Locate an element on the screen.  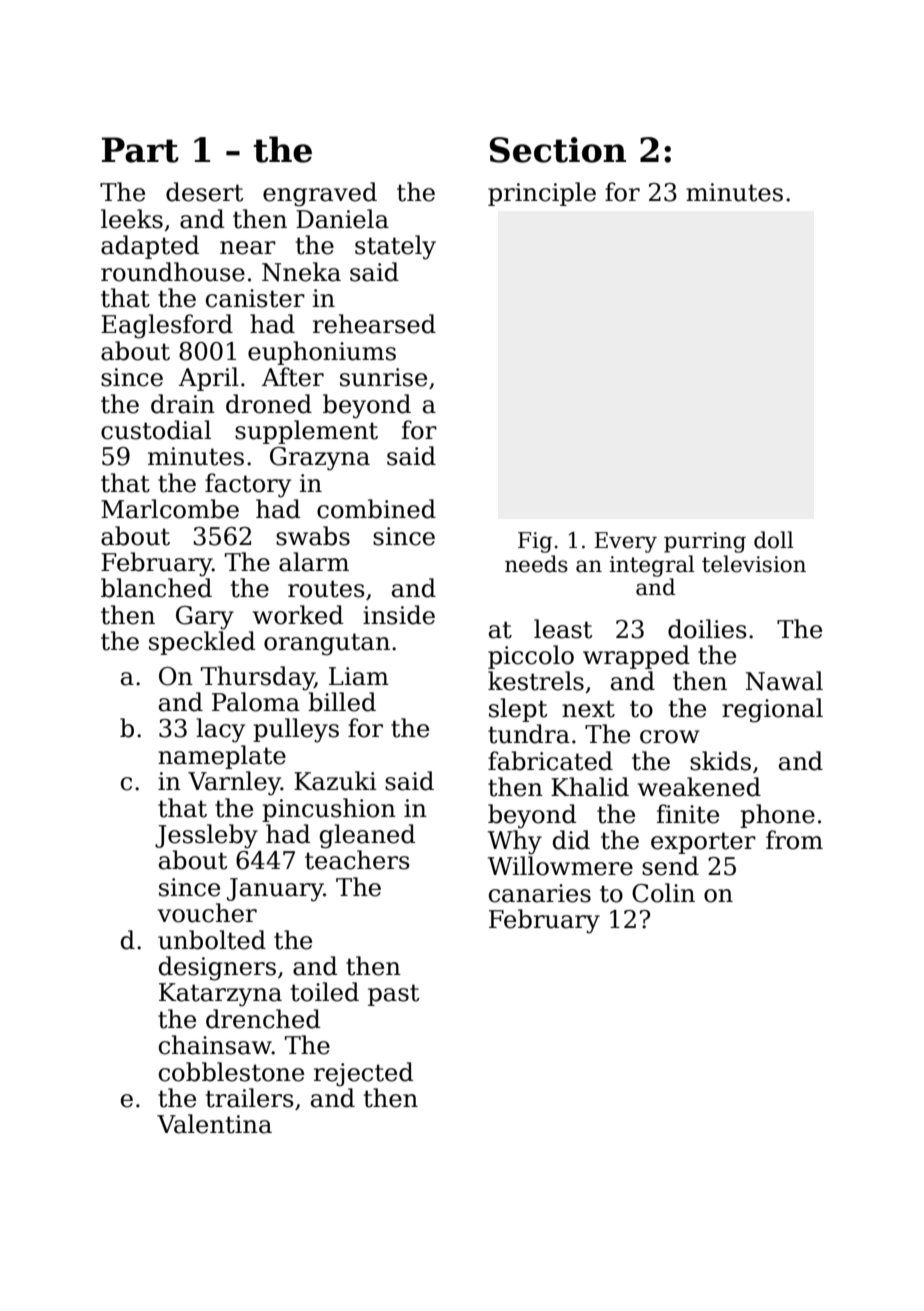
custodial is located at coordinates (156, 430).
